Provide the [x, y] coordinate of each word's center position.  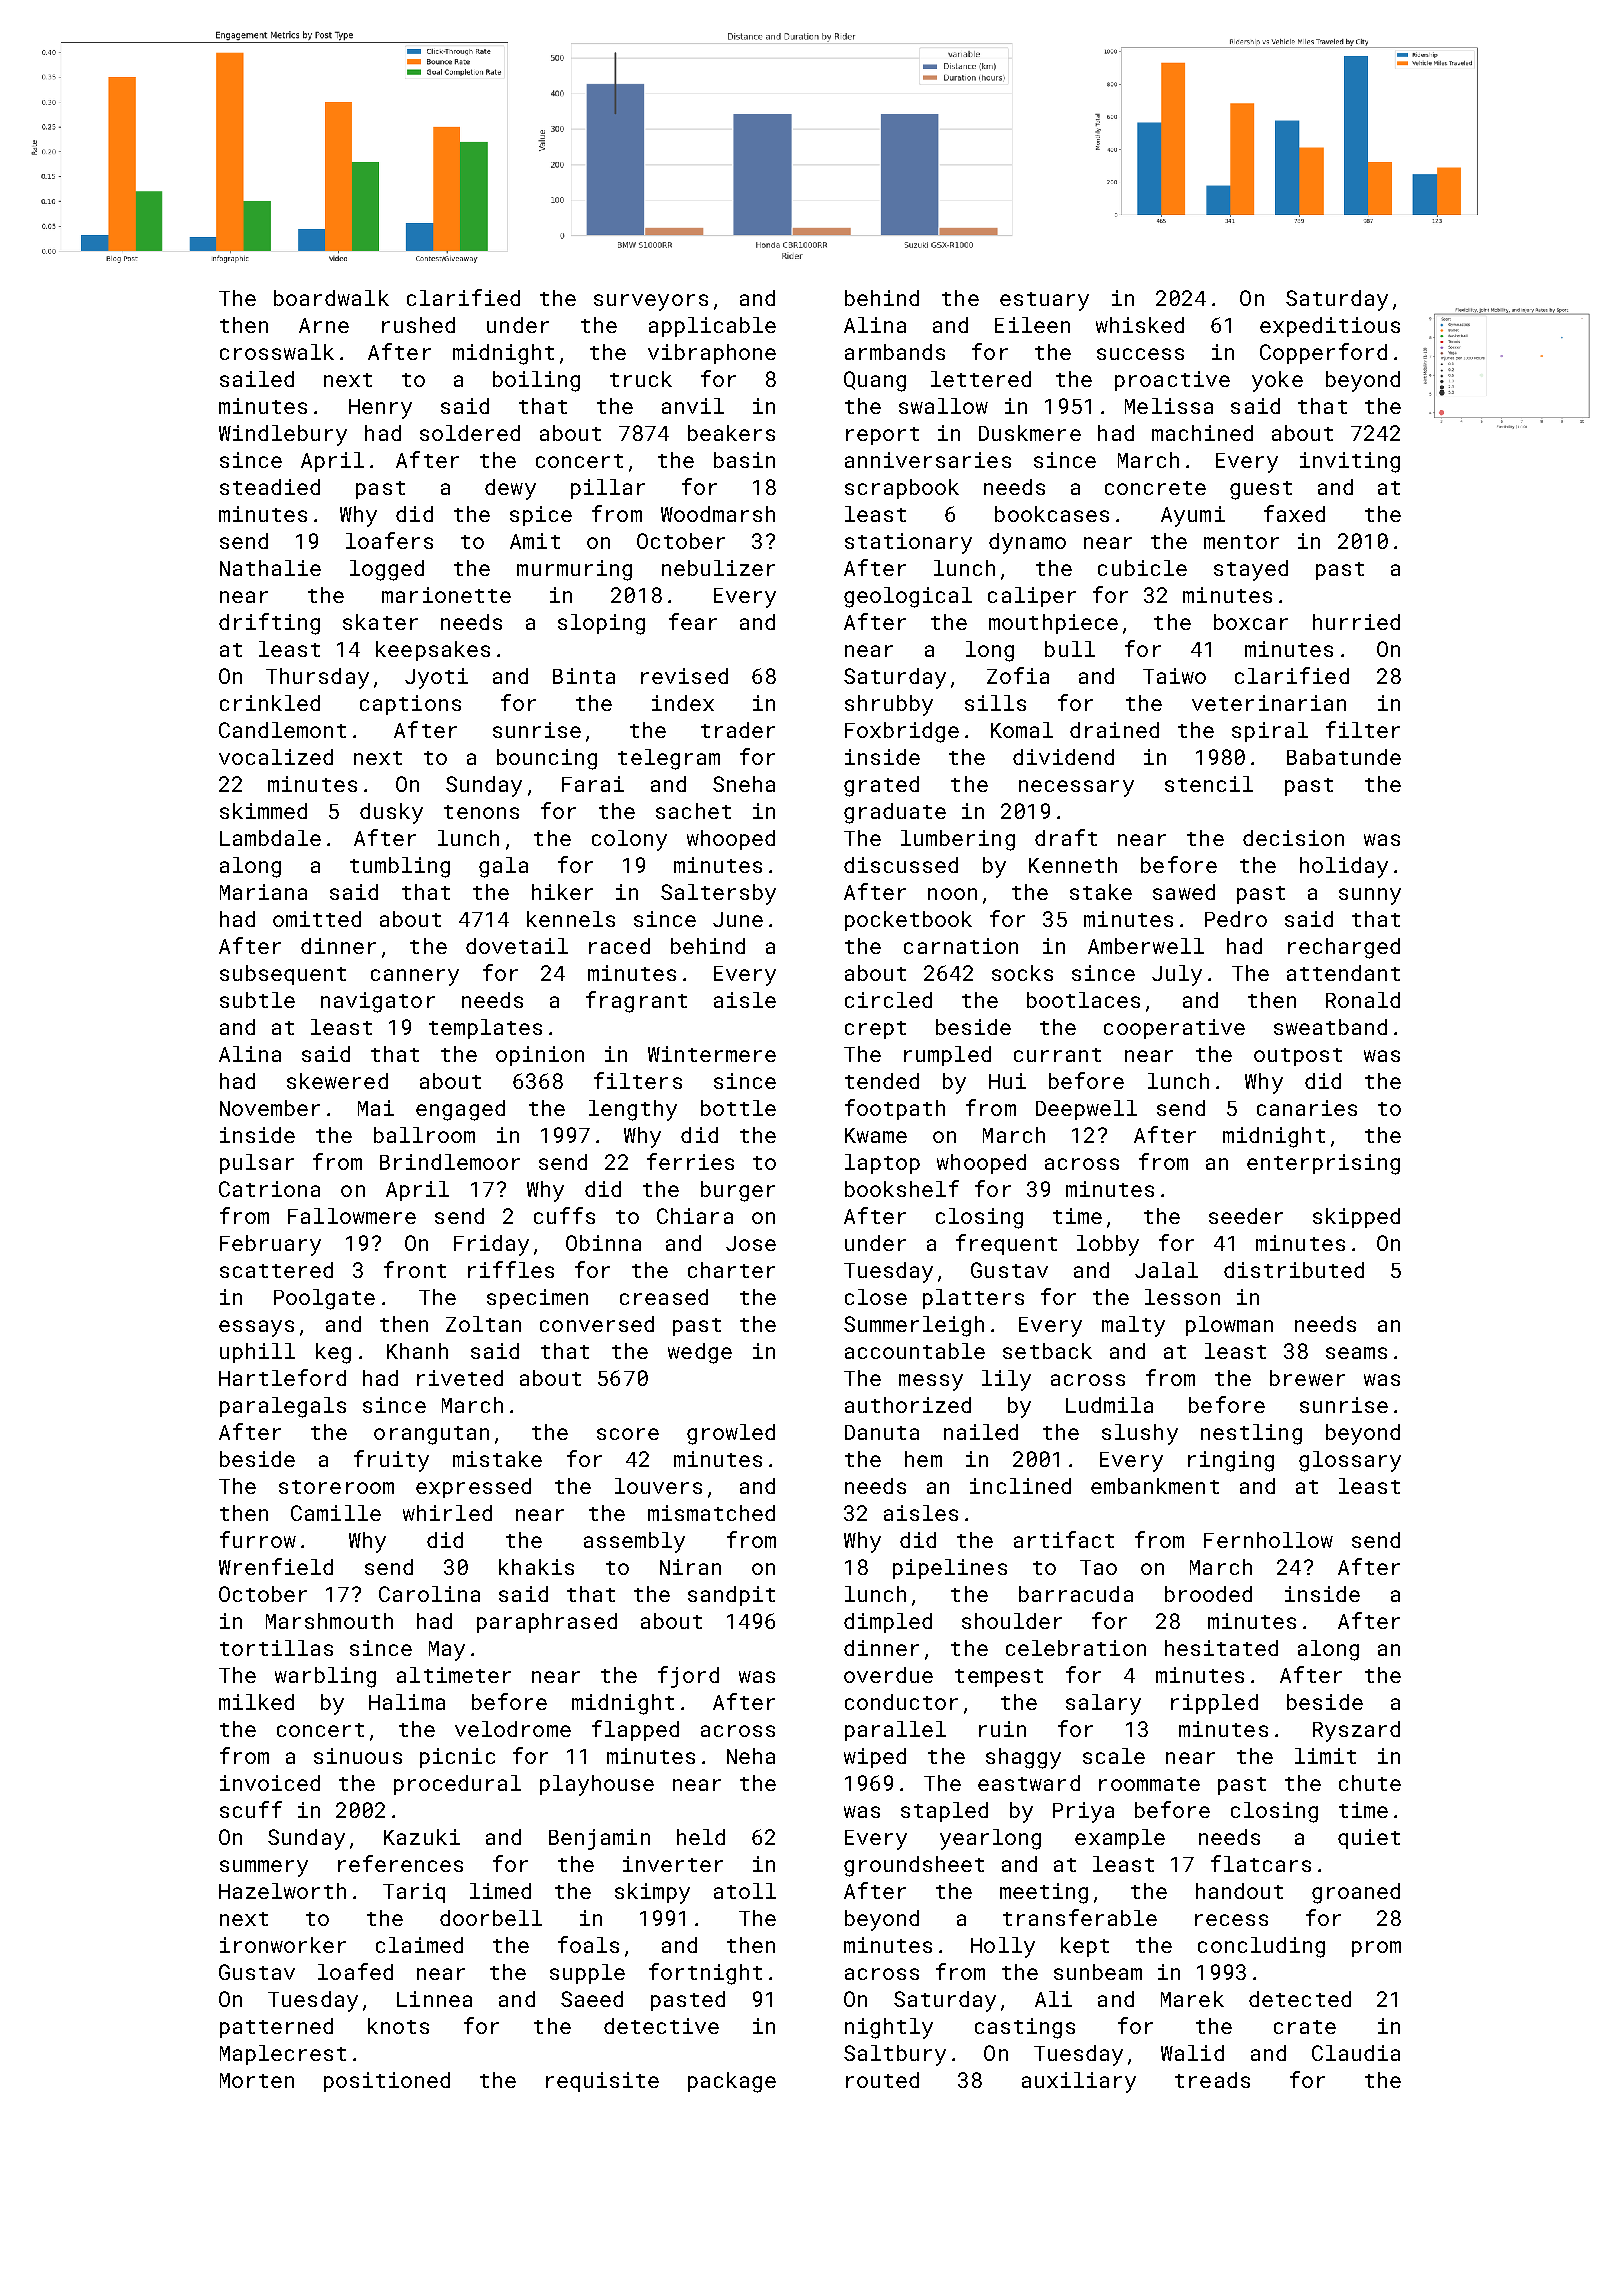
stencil [1209, 784]
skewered [337, 1081]
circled [888, 1000]
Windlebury [283, 435]
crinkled [270, 703]
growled [731, 1434]
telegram [669, 759]
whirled [447, 1513]
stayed [1251, 570]
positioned [387, 2082]
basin [744, 460]
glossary [1350, 1461]
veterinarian [1269, 703]
